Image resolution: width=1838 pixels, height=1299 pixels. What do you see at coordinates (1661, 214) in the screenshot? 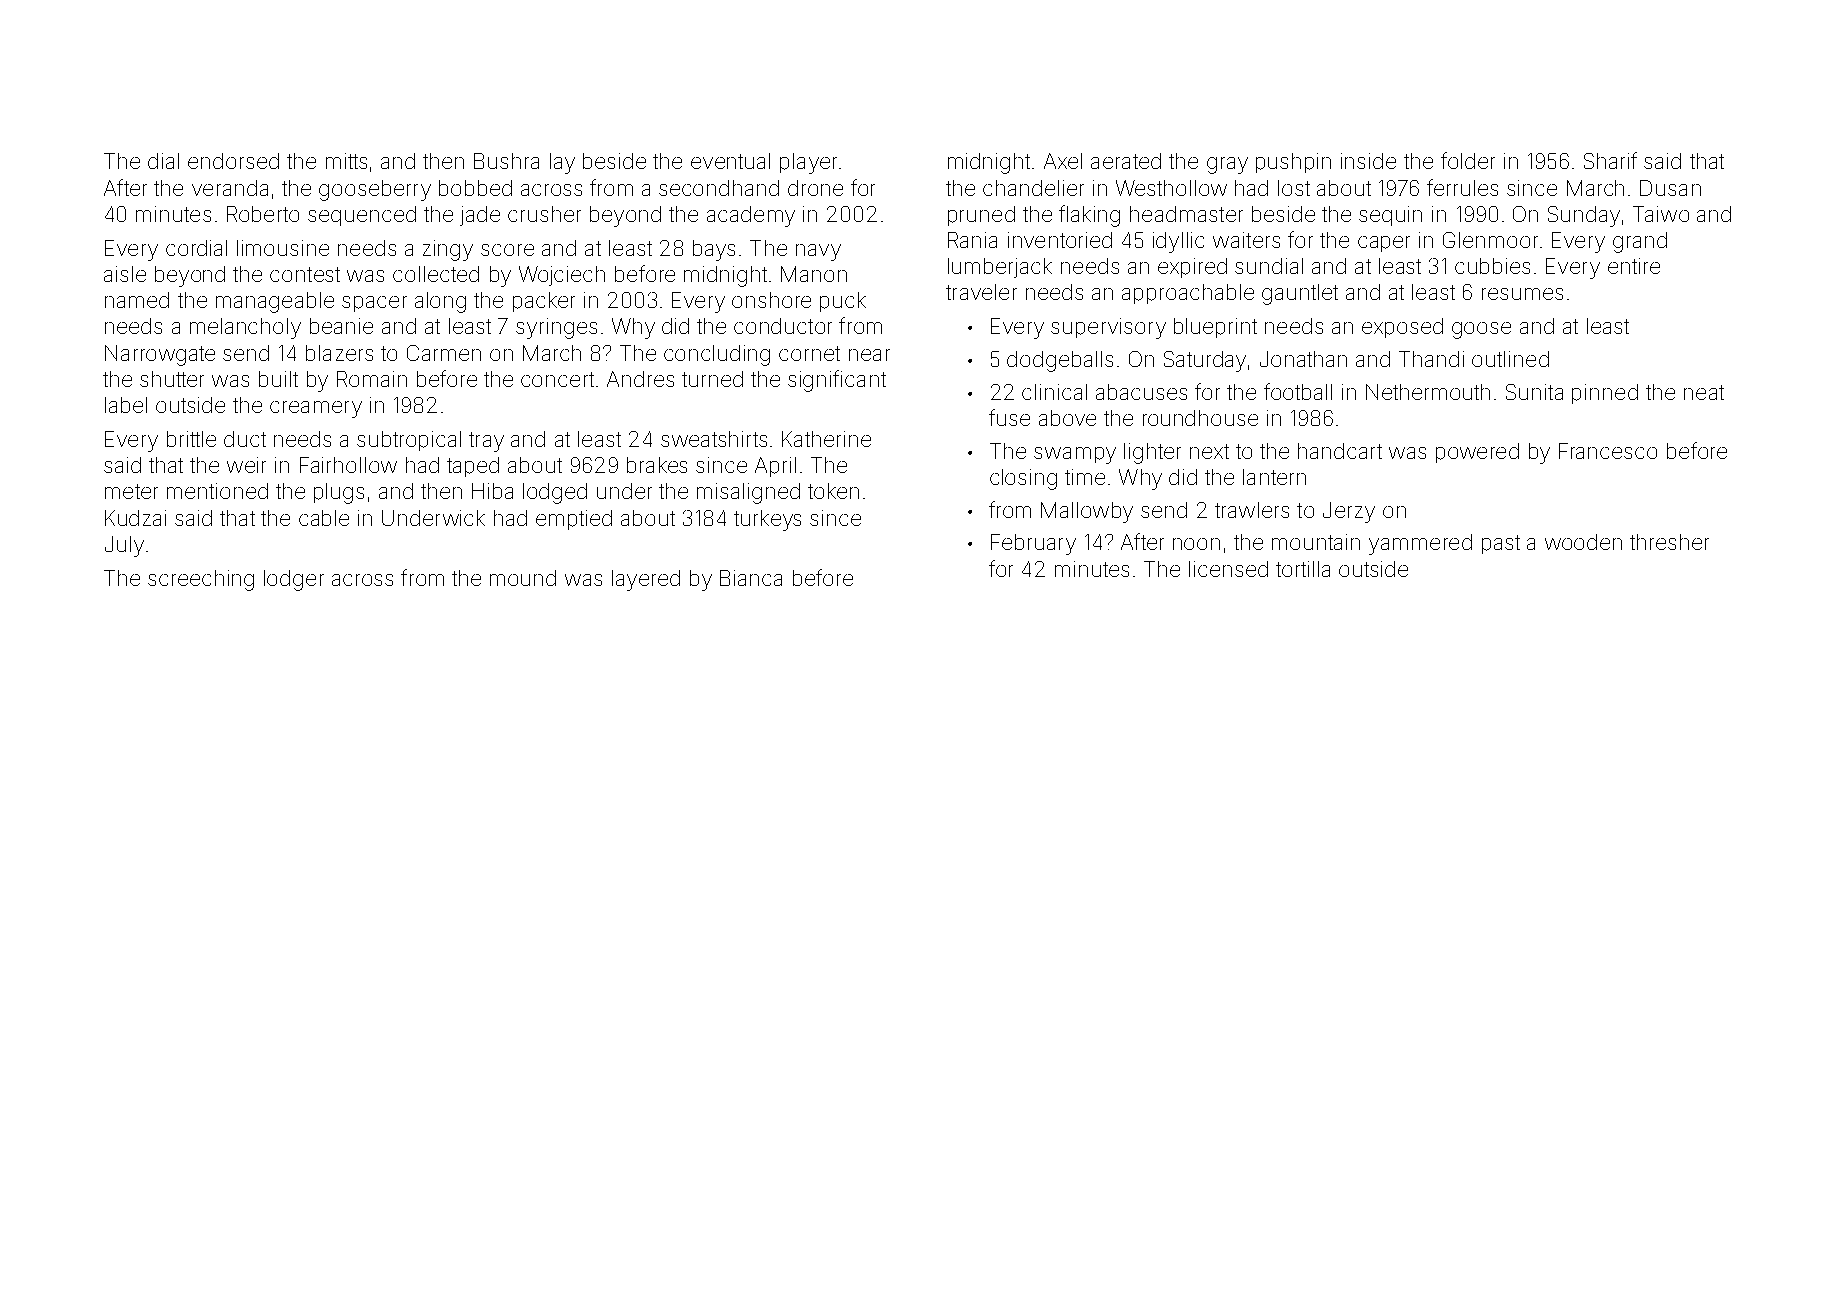
I see `Taiwo` at bounding box center [1661, 214].
